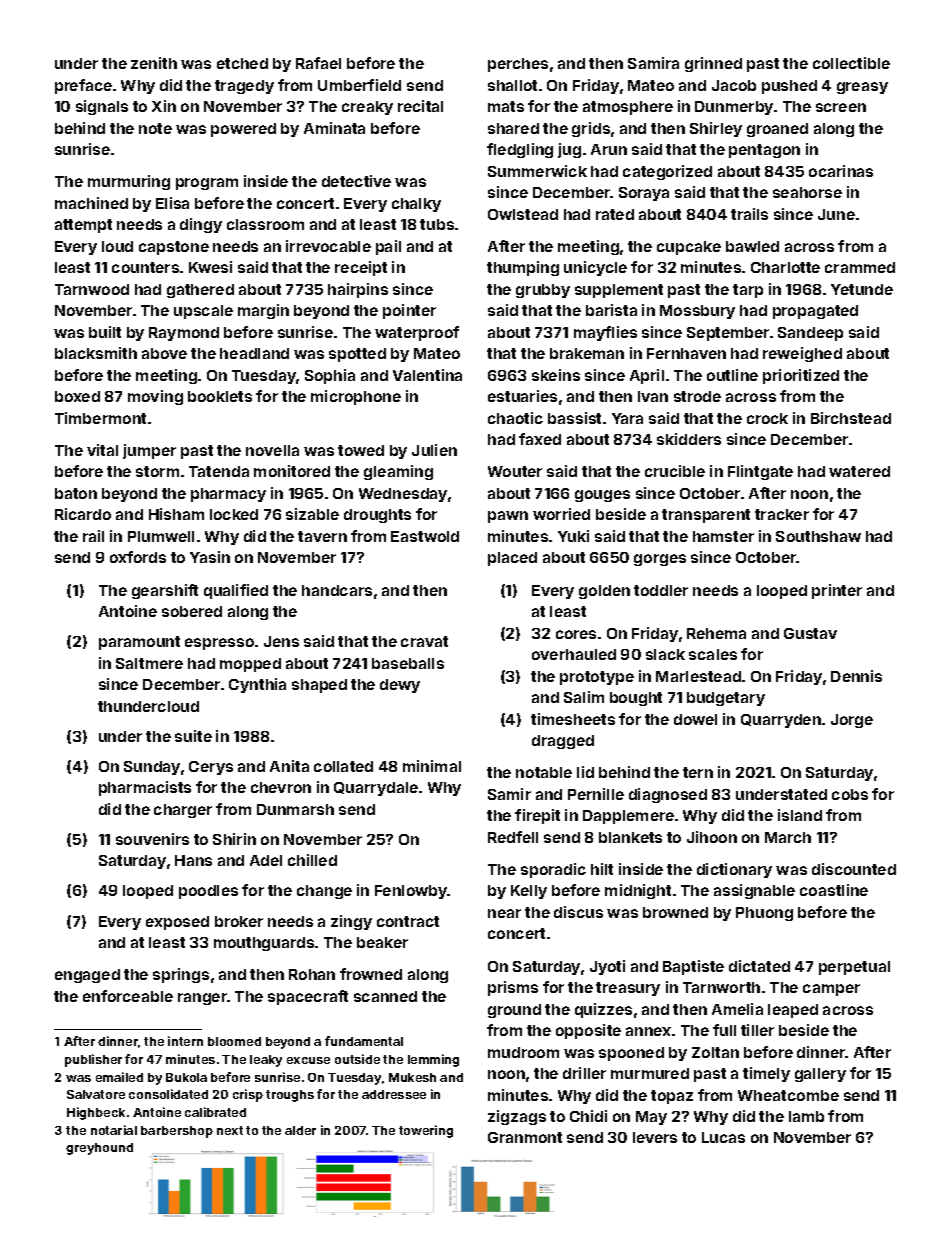 This screenshot has height=1233, width=952. What do you see at coordinates (193, 860) in the screenshot?
I see `Hans` at bounding box center [193, 860].
